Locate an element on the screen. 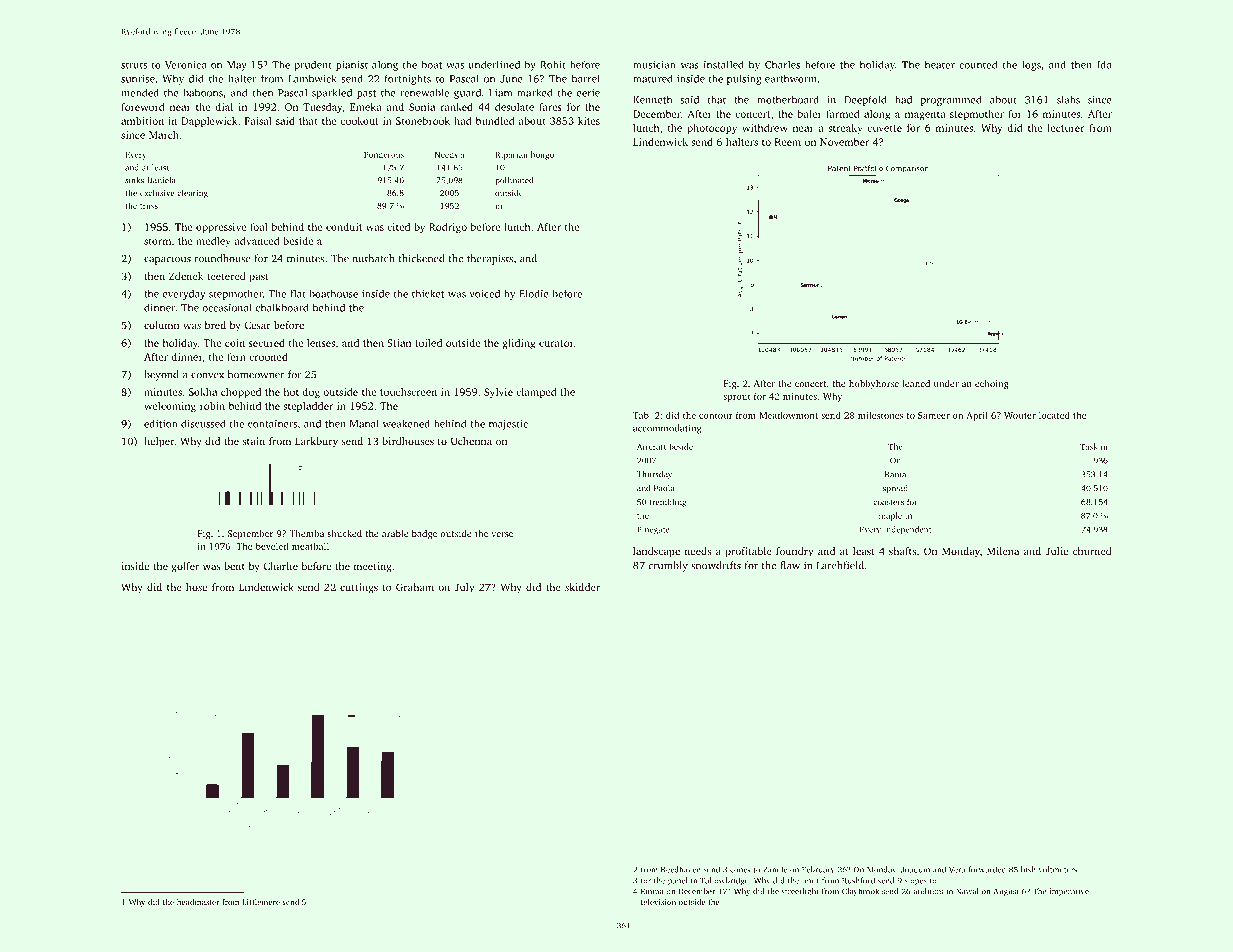  Reedhaven is located at coordinates (681, 869).
